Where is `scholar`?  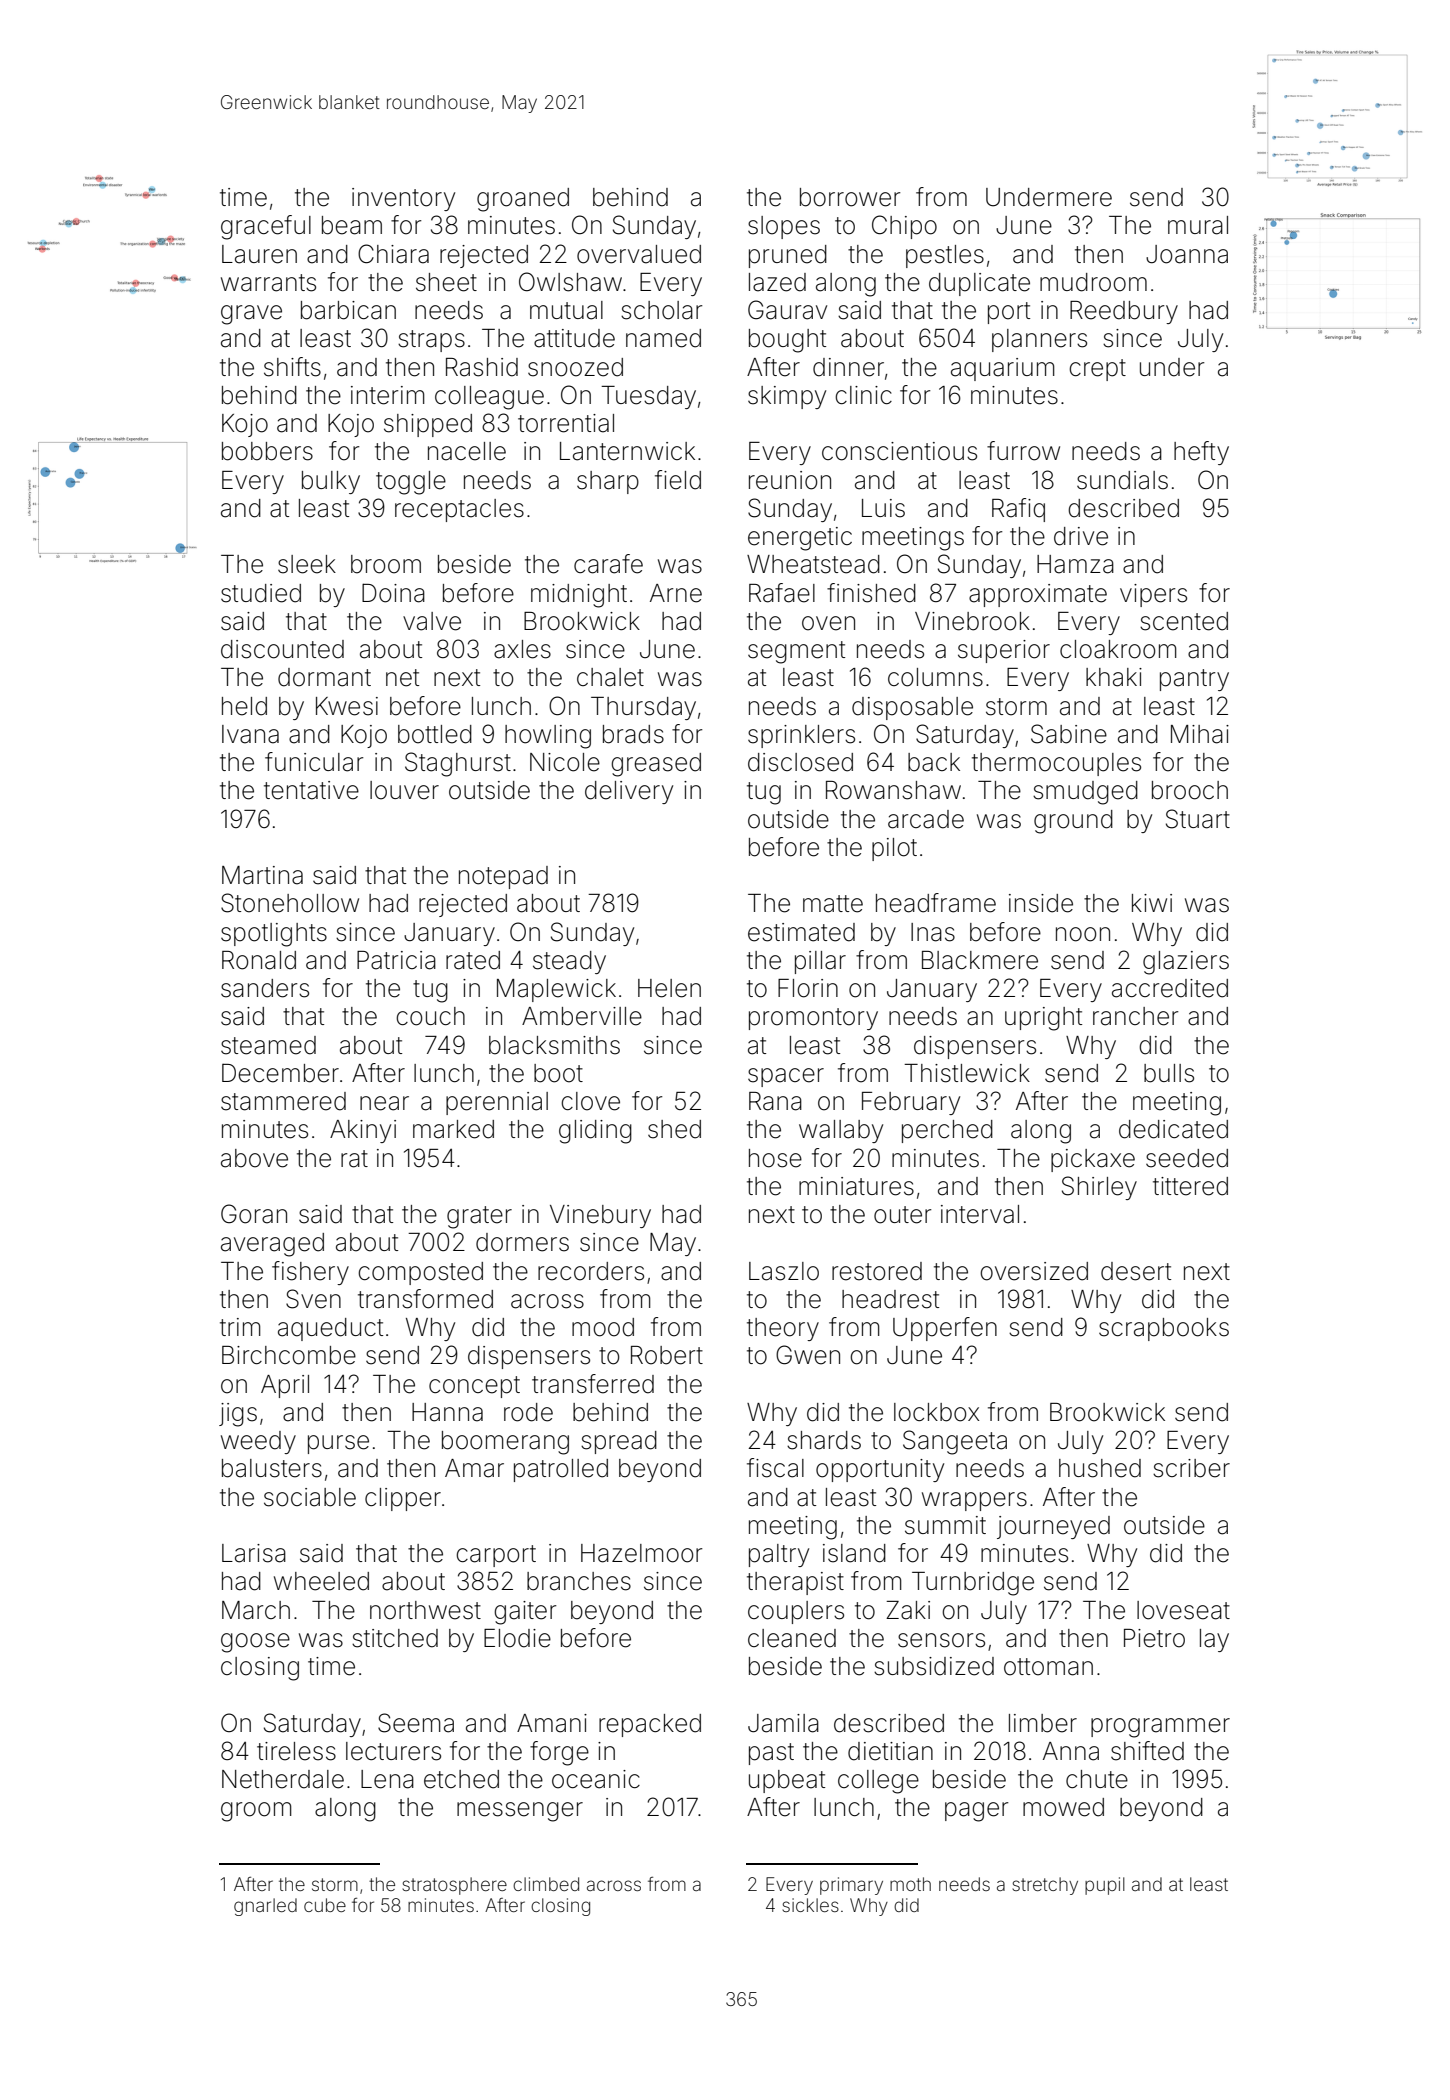
scholar is located at coordinates (661, 310).
